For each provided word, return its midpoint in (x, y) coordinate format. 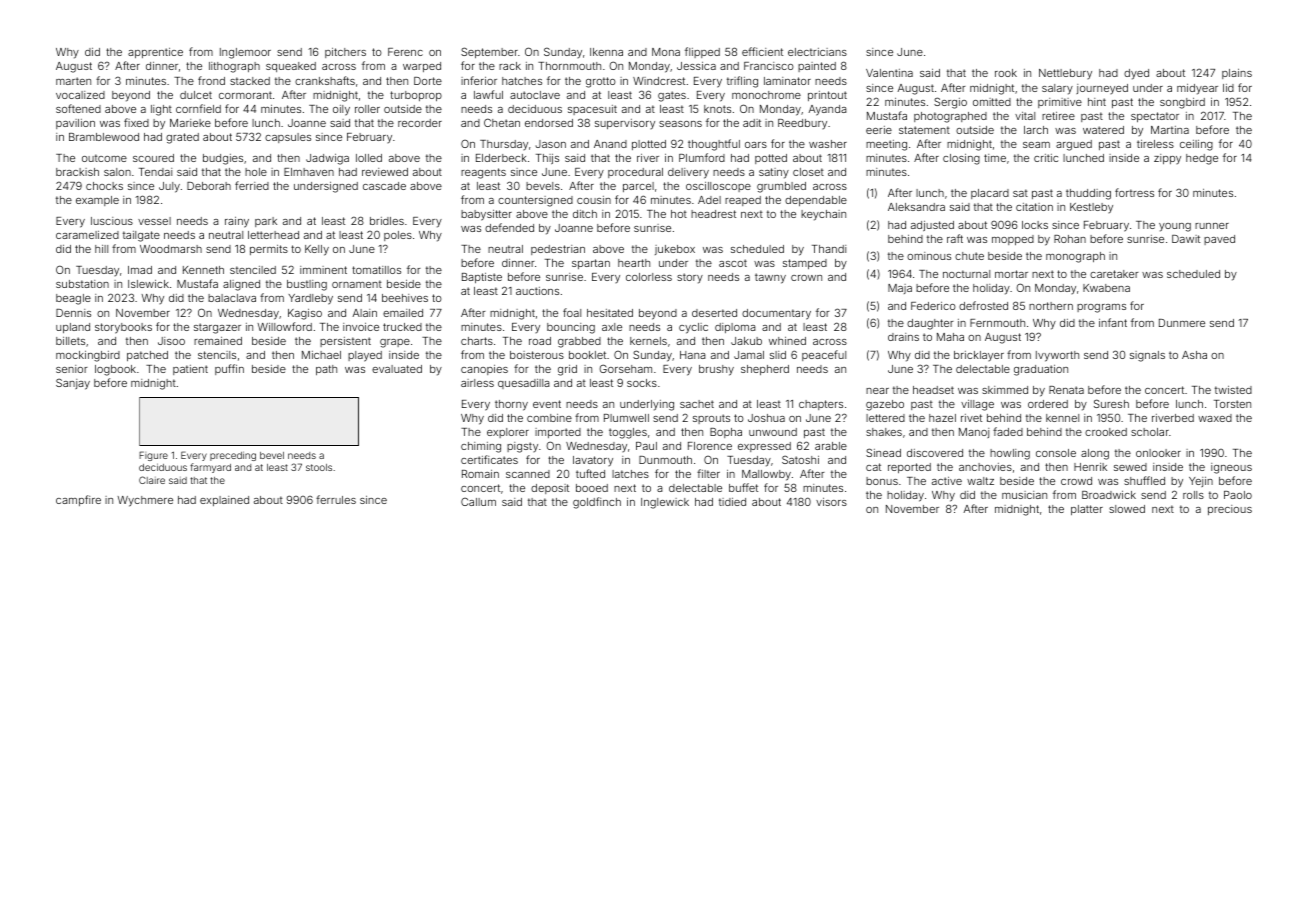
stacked (250, 81)
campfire (78, 500)
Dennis (73, 313)
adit (752, 123)
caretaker (1114, 274)
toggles (628, 433)
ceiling (1196, 145)
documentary (776, 314)
